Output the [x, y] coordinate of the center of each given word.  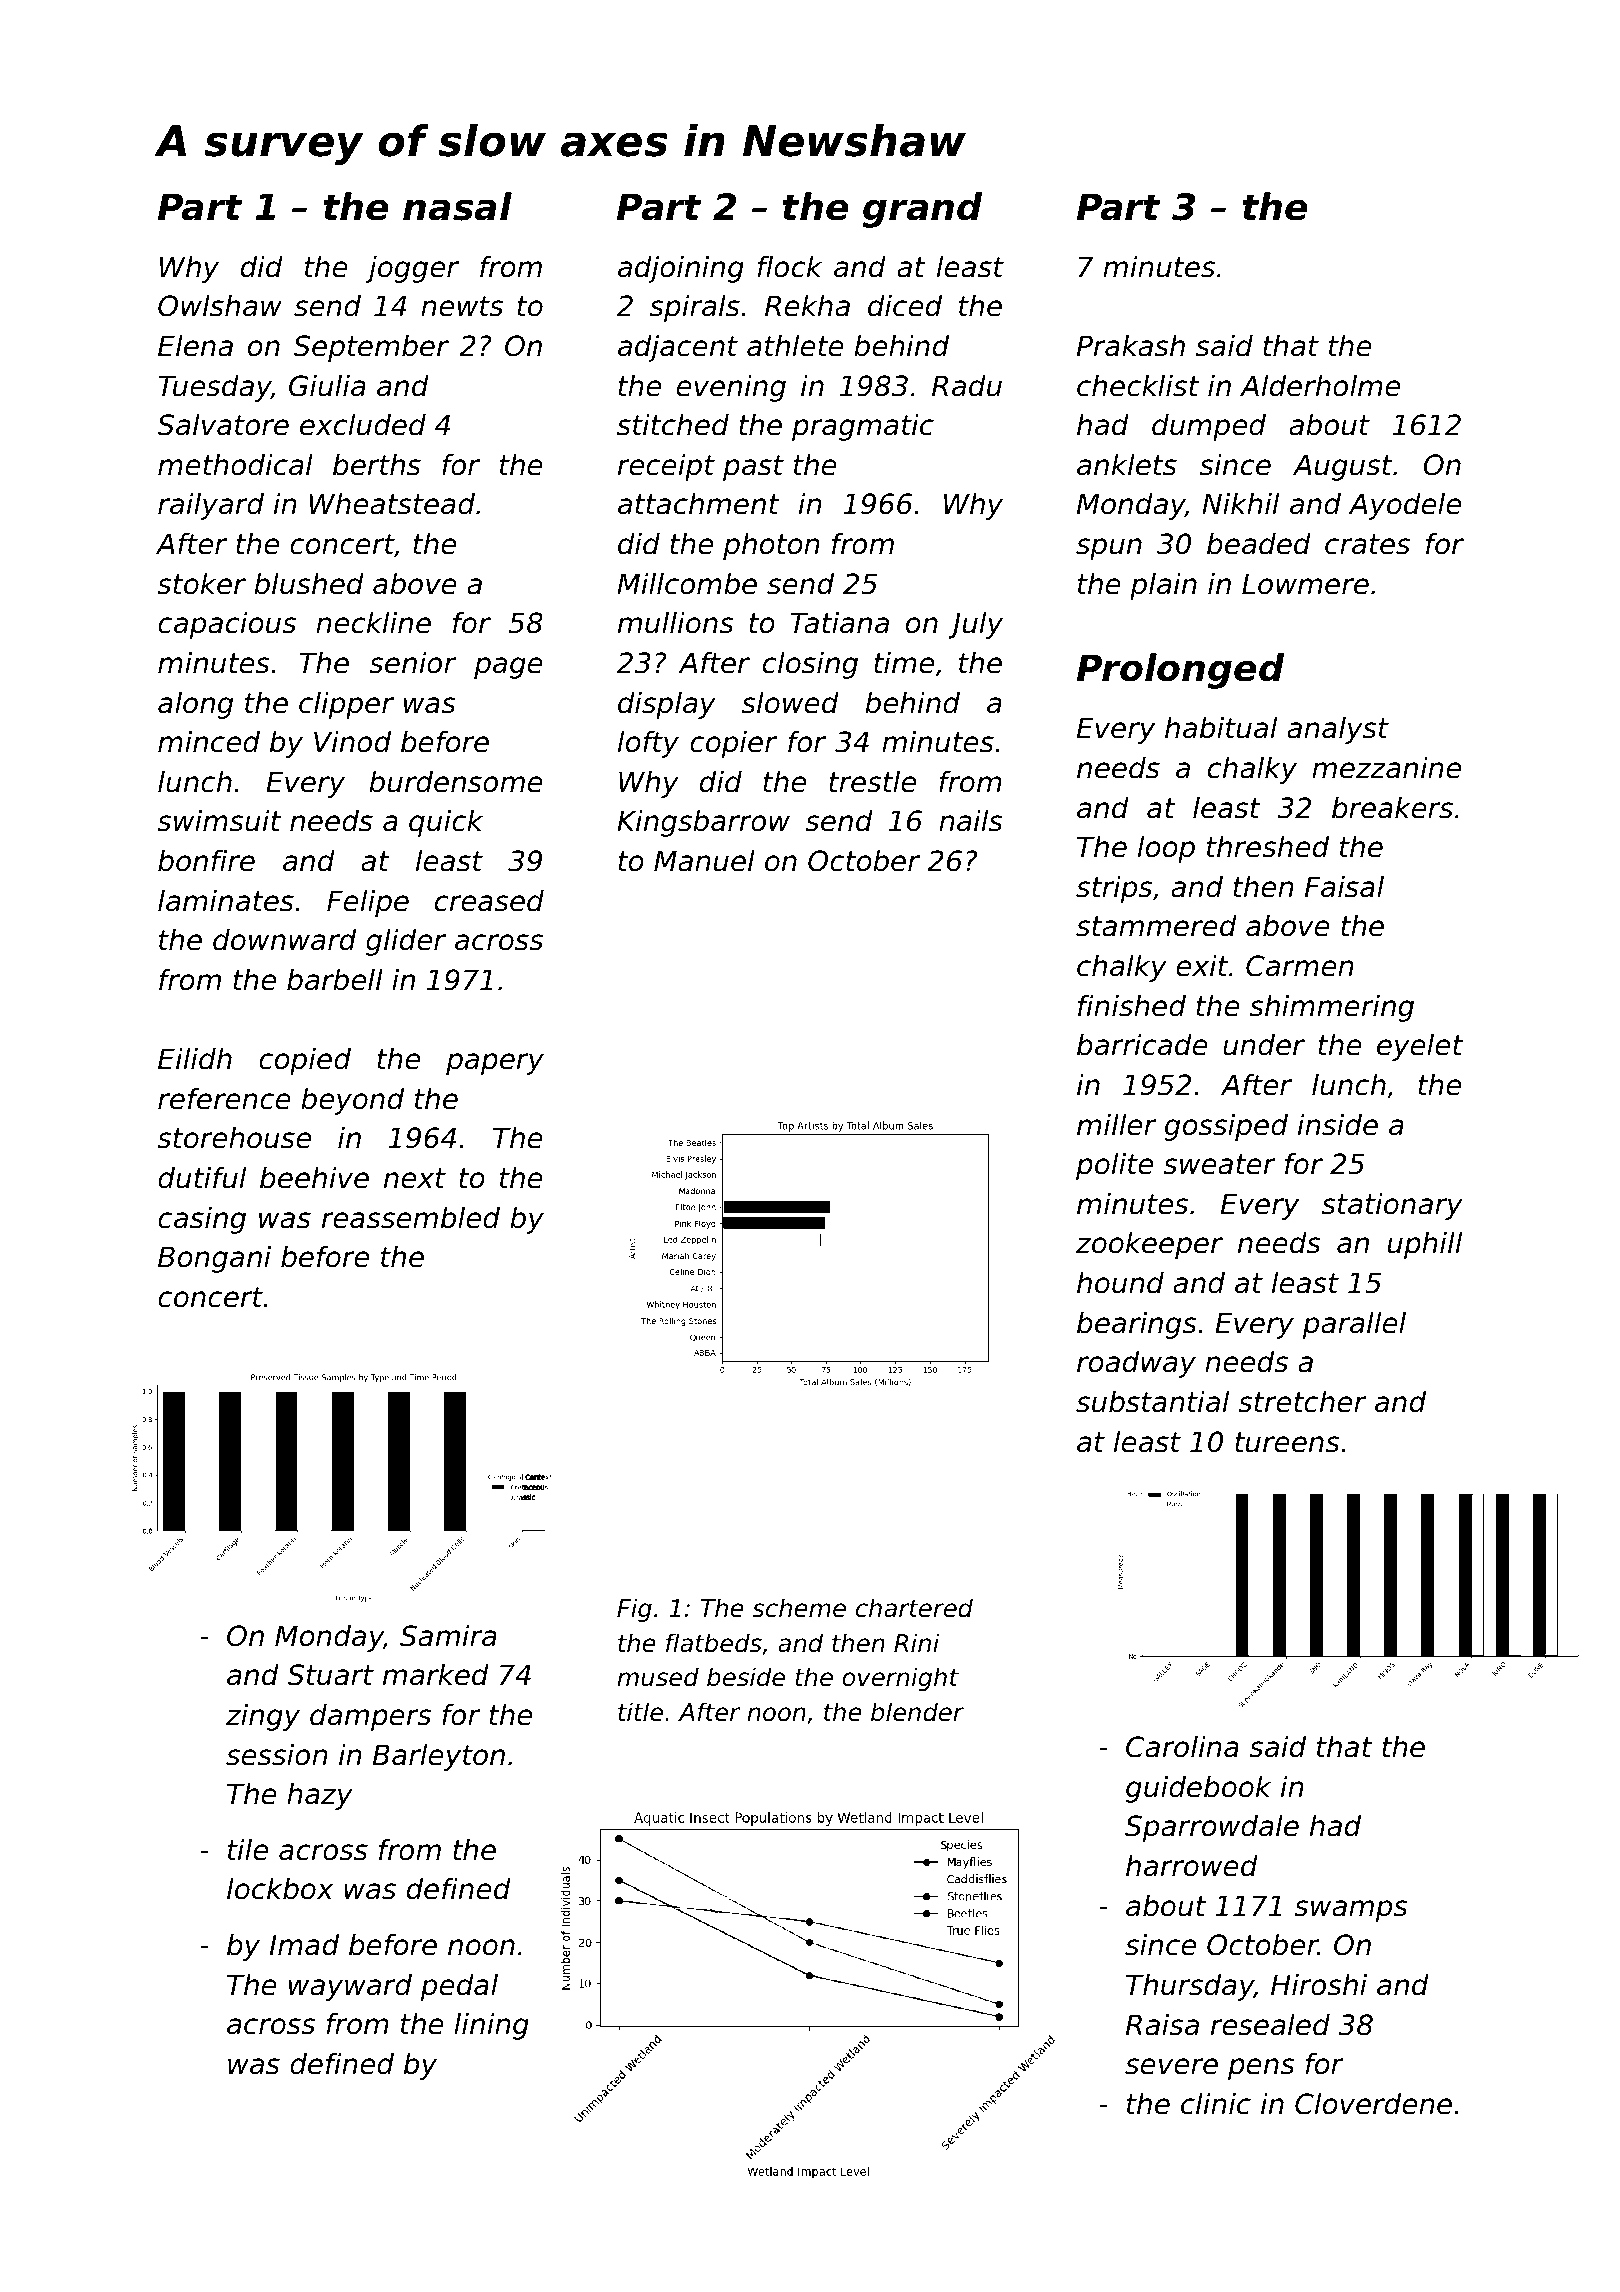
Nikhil [1240, 503]
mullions [676, 623]
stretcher [1302, 1402]
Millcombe [687, 584]
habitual [1221, 728]
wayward [350, 1987]
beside [746, 1677]
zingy [263, 1717]
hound [1120, 1283]
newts [462, 306]
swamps [1351, 1911]
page [508, 668]
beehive [314, 1178]
